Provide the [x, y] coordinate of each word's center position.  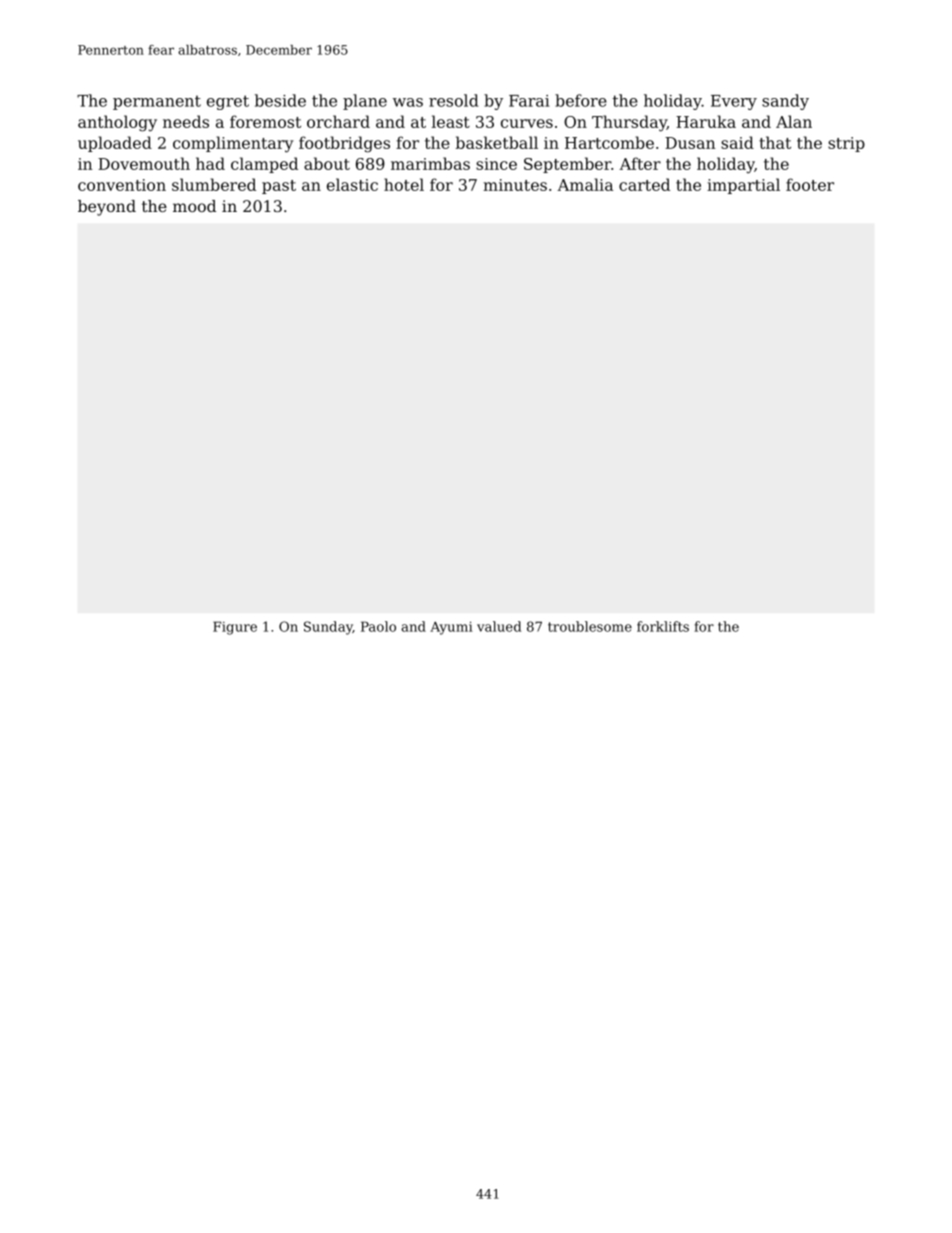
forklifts [663, 626]
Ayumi [451, 628]
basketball [497, 142]
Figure [235, 628]
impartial [743, 186]
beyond [107, 208]
